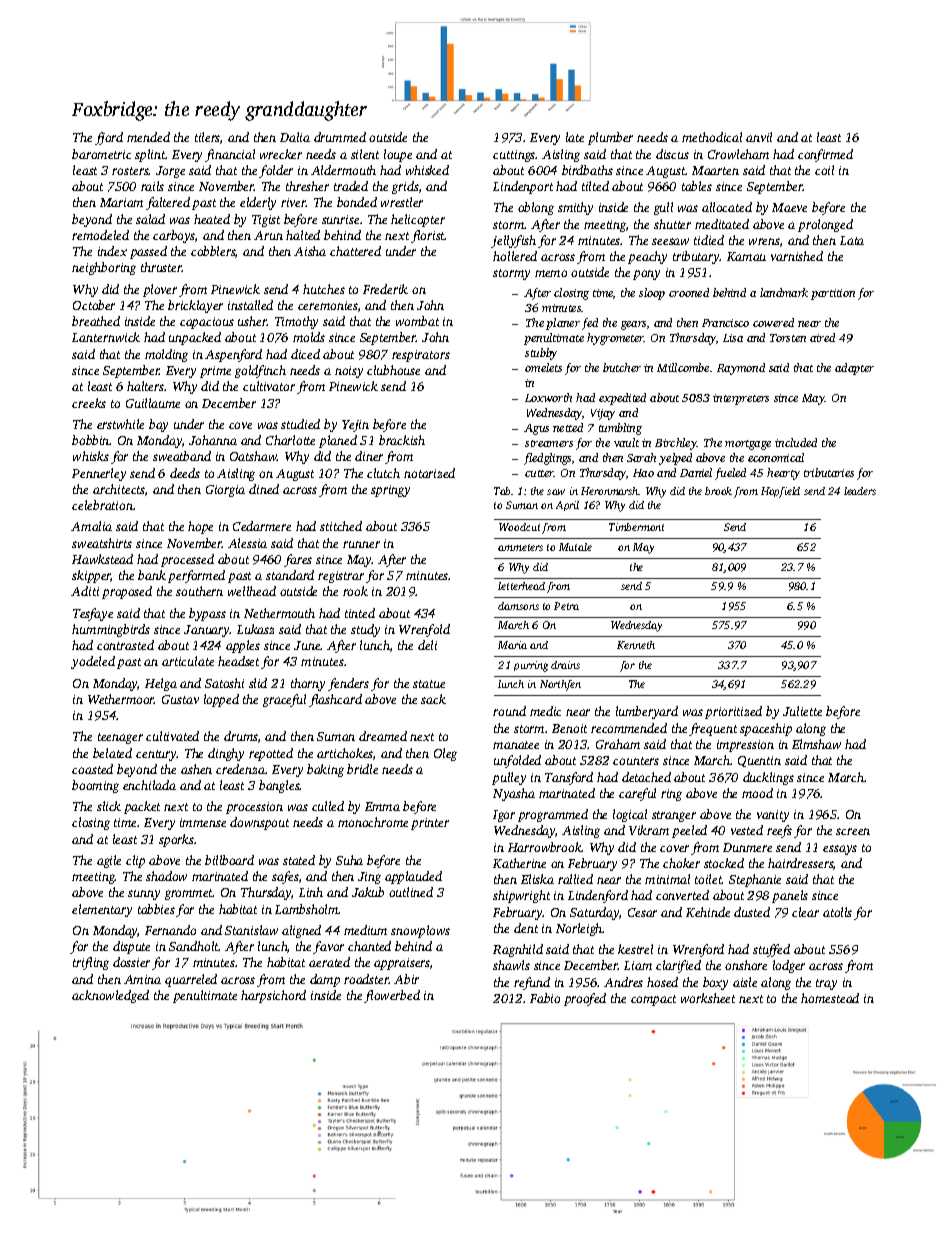  I want to click on anvil, so click(759, 137).
